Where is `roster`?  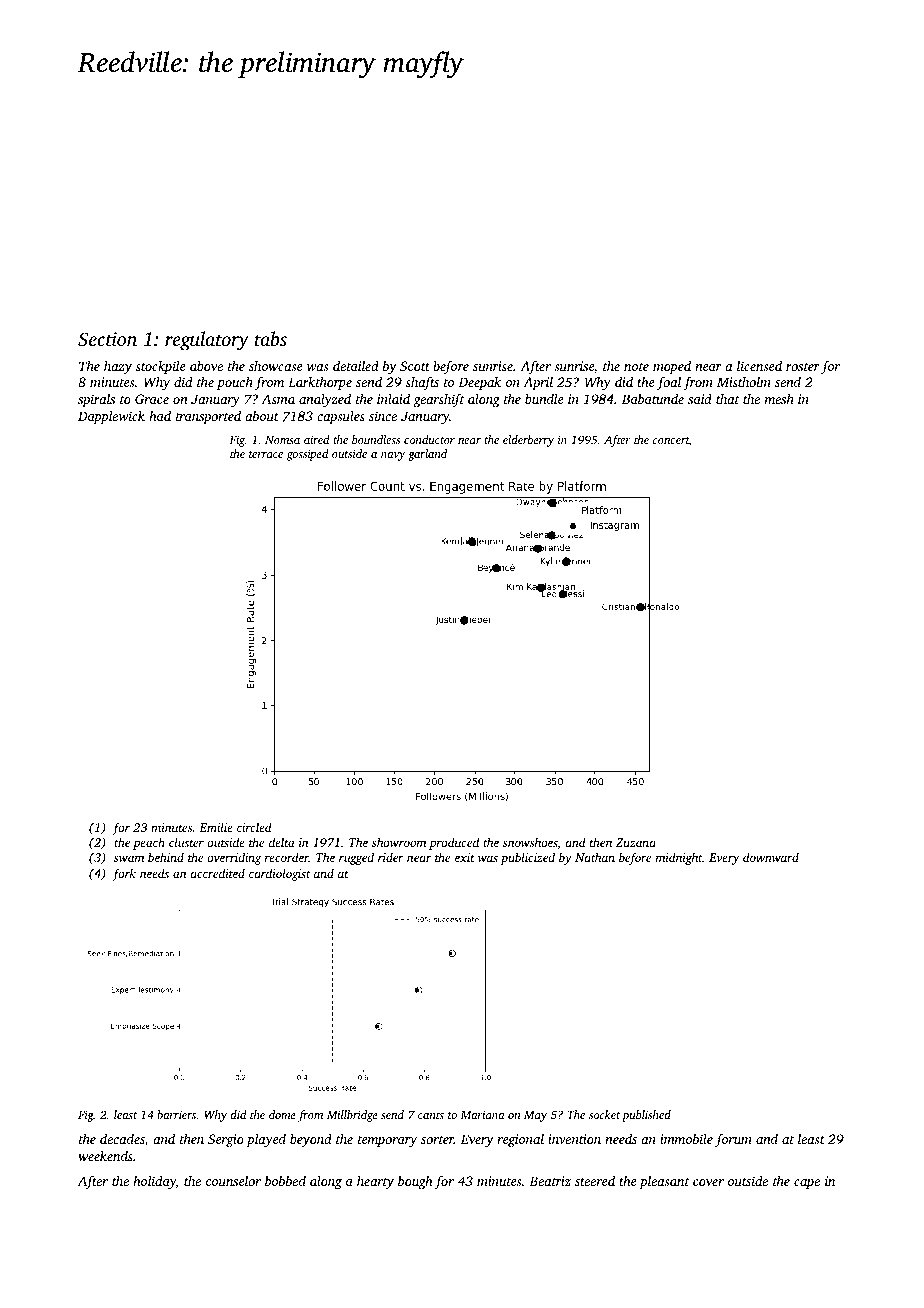
roster is located at coordinates (803, 367).
